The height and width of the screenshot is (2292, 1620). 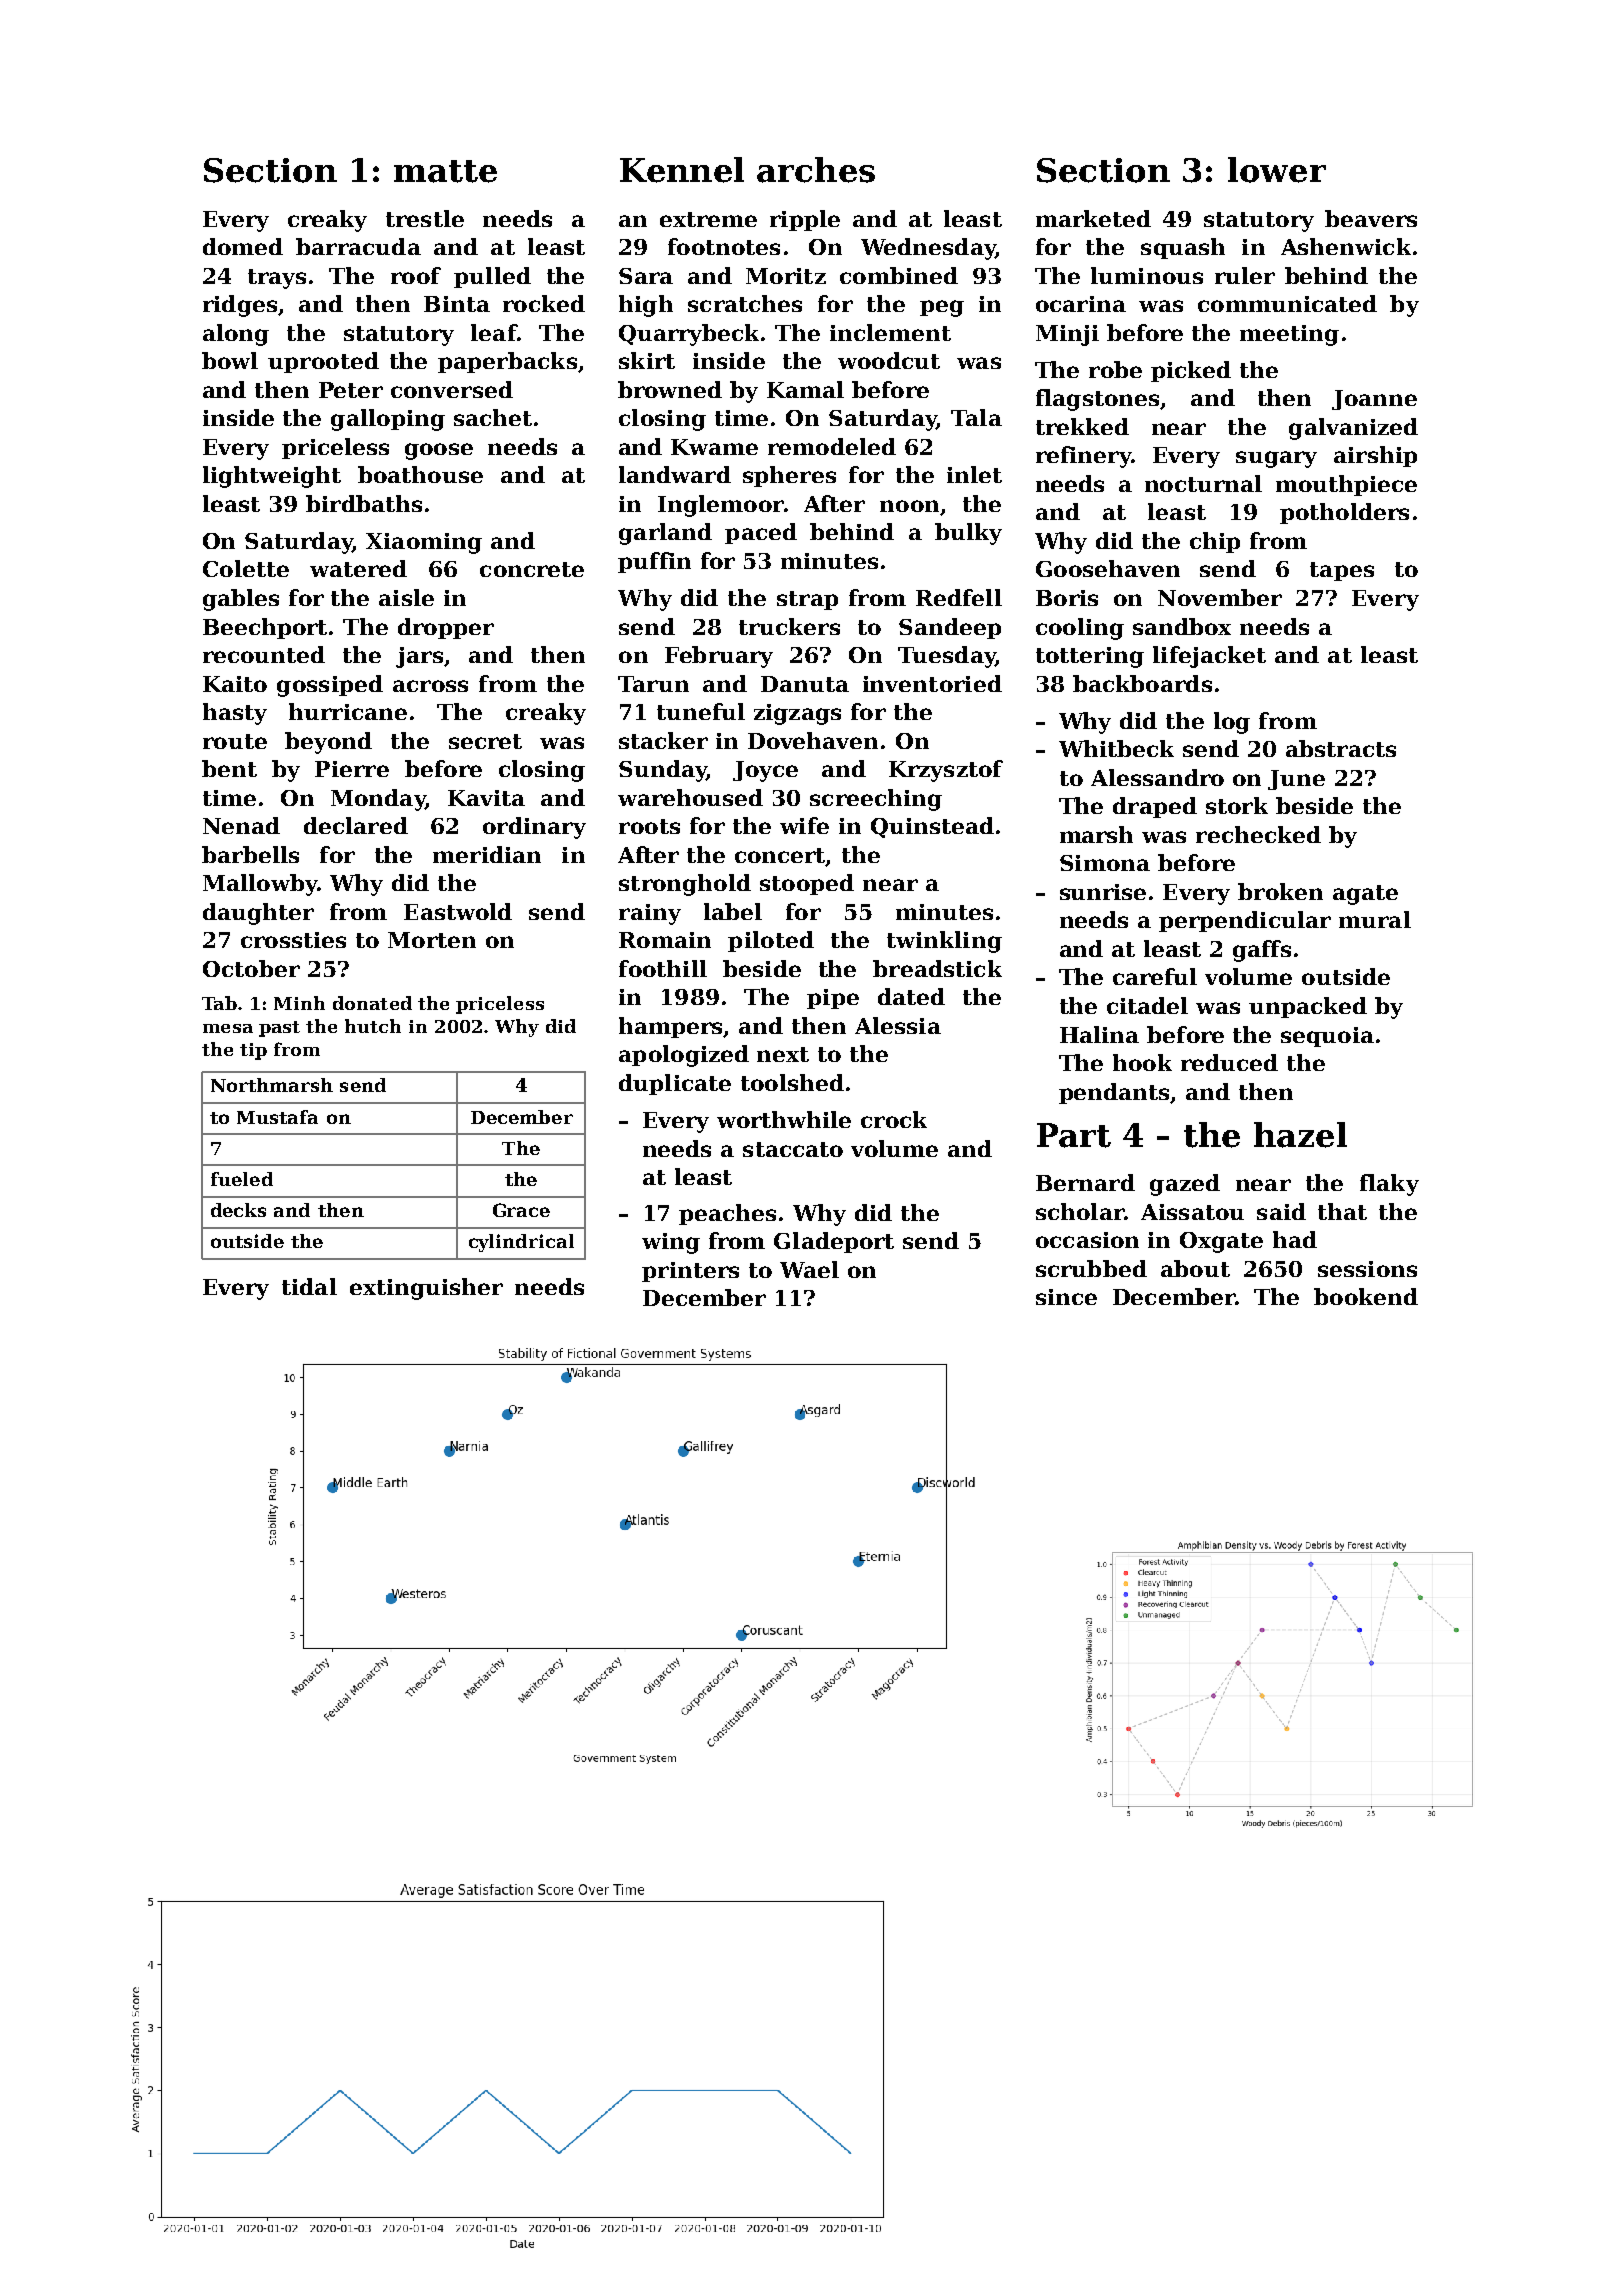 I want to click on tip, so click(x=253, y=1051).
